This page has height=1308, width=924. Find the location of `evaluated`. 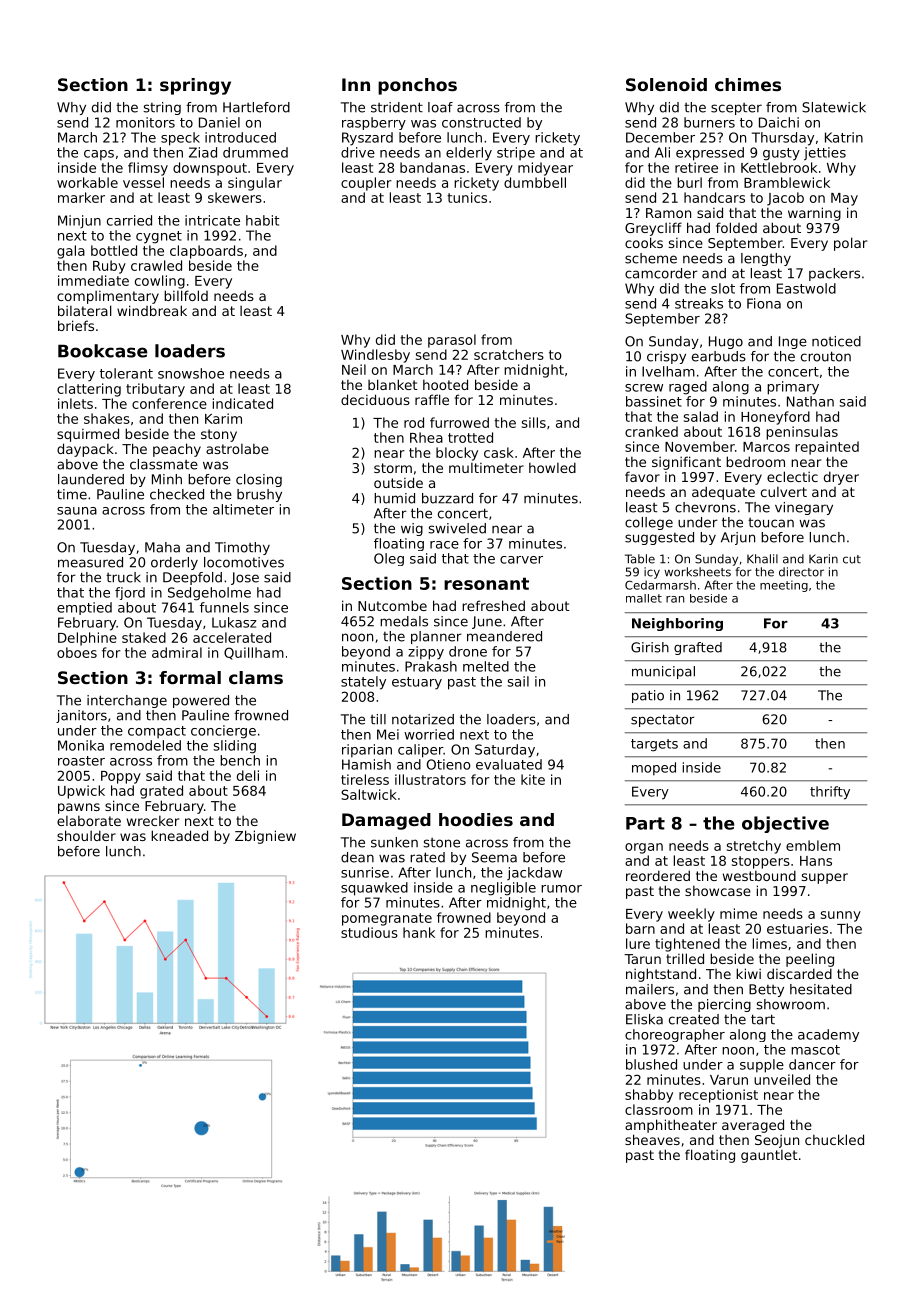

evaluated is located at coordinates (509, 764).
